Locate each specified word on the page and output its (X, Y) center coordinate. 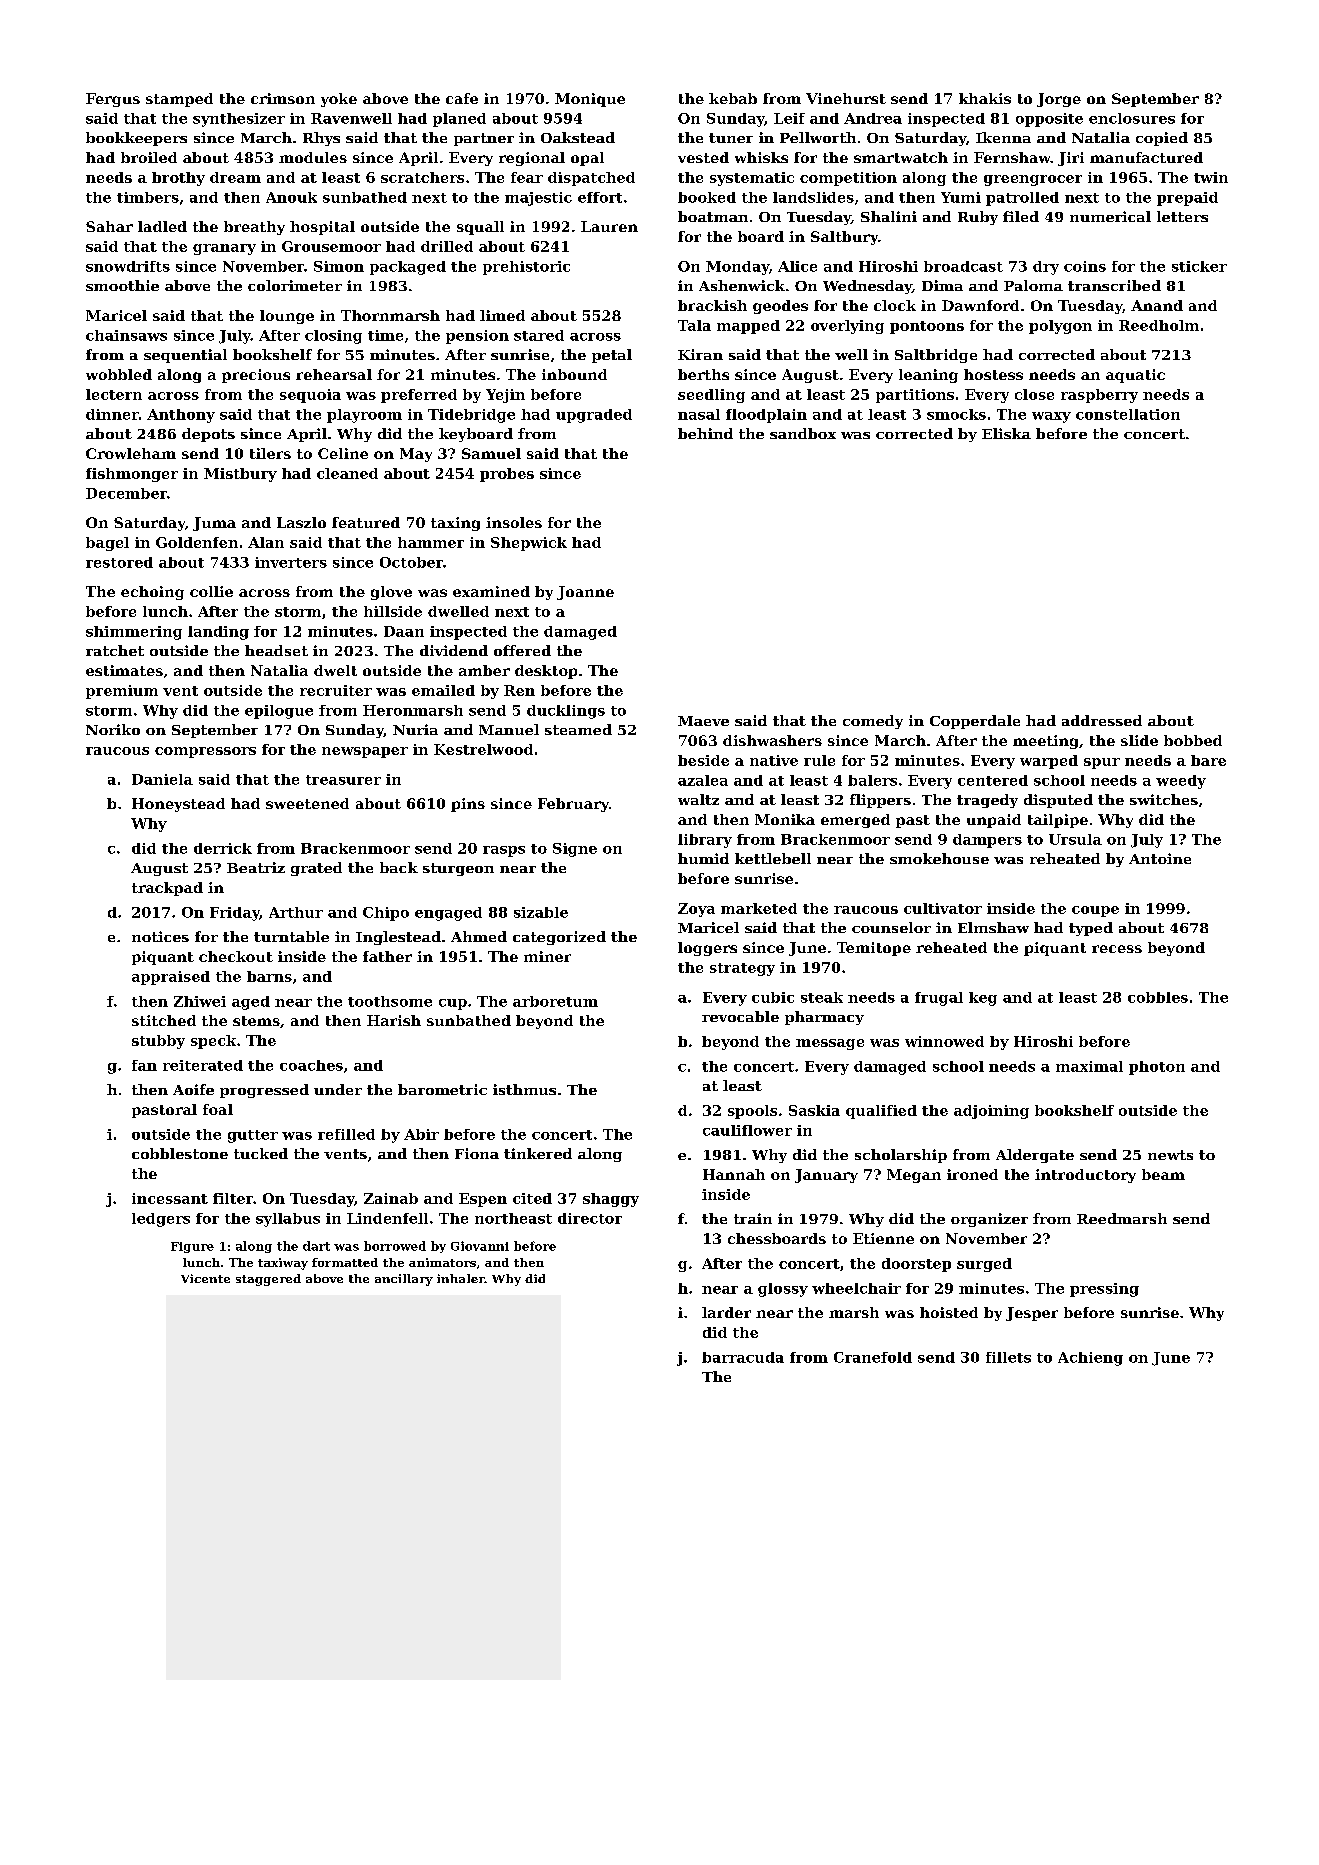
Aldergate (1035, 1156)
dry (1046, 268)
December (126, 493)
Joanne (585, 593)
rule (819, 760)
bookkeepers (136, 139)
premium (122, 692)
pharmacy (824, 1018)
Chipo (386, 914)
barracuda (743, 1357)
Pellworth (818, 137)
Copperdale (975, 722)
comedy (873, 722)
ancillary (404, 1280)
